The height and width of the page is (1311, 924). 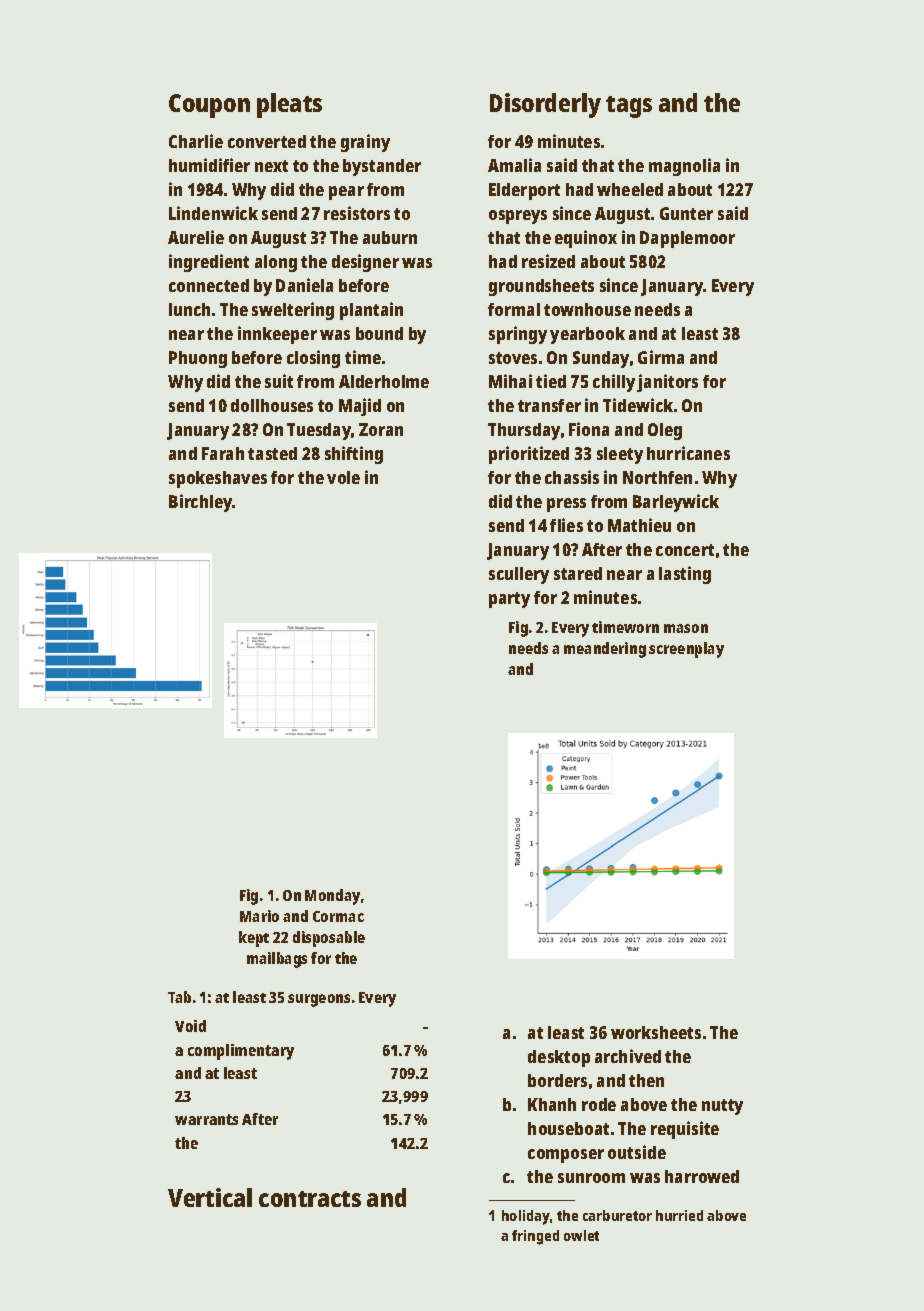 What do you see at coordinates (545, 105) in the page?
I see `Disorderly` at bounding box center [545, 105].
